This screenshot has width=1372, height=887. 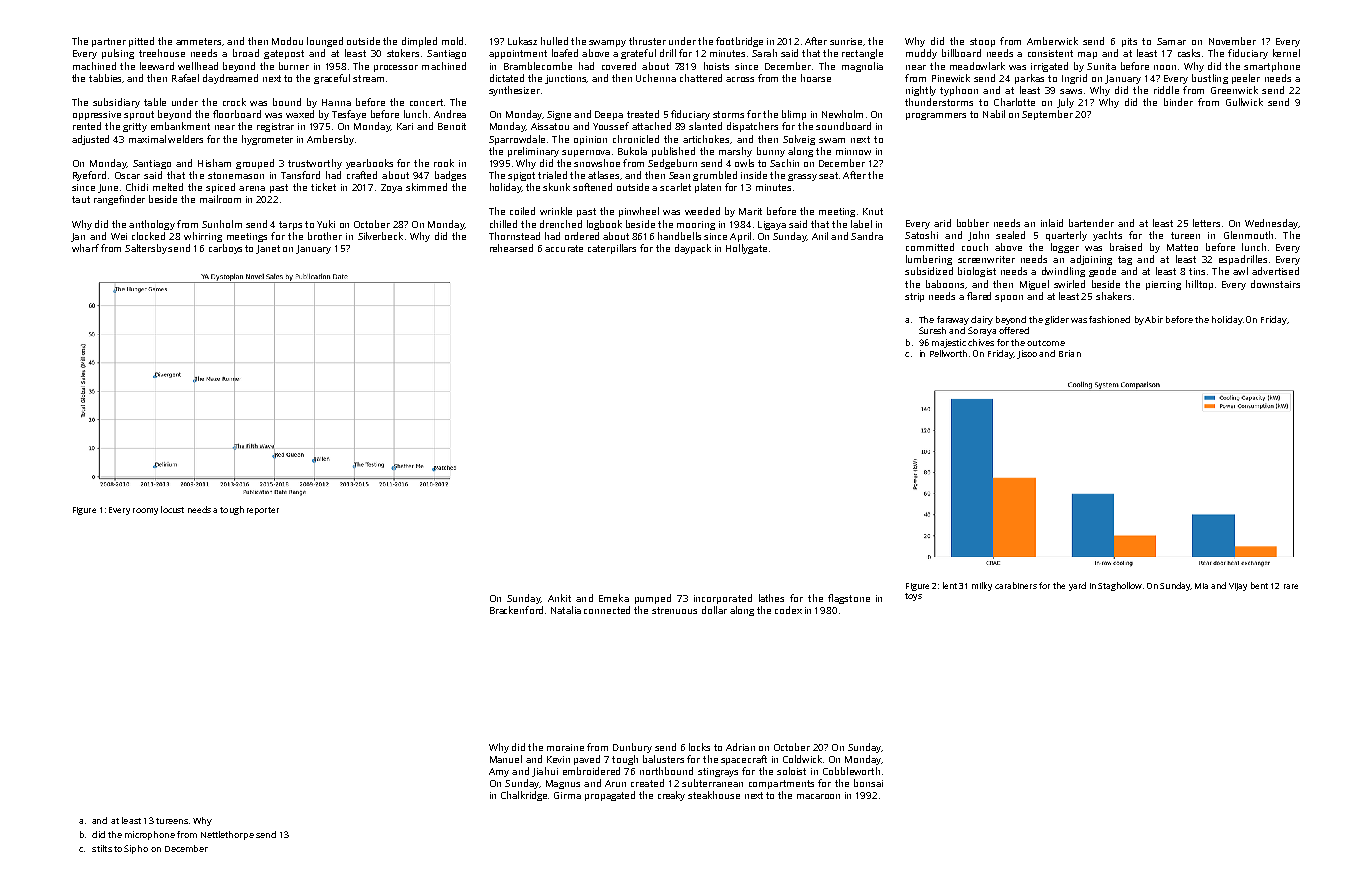 I want to click on adjusted, so click(x=90, y=140).
